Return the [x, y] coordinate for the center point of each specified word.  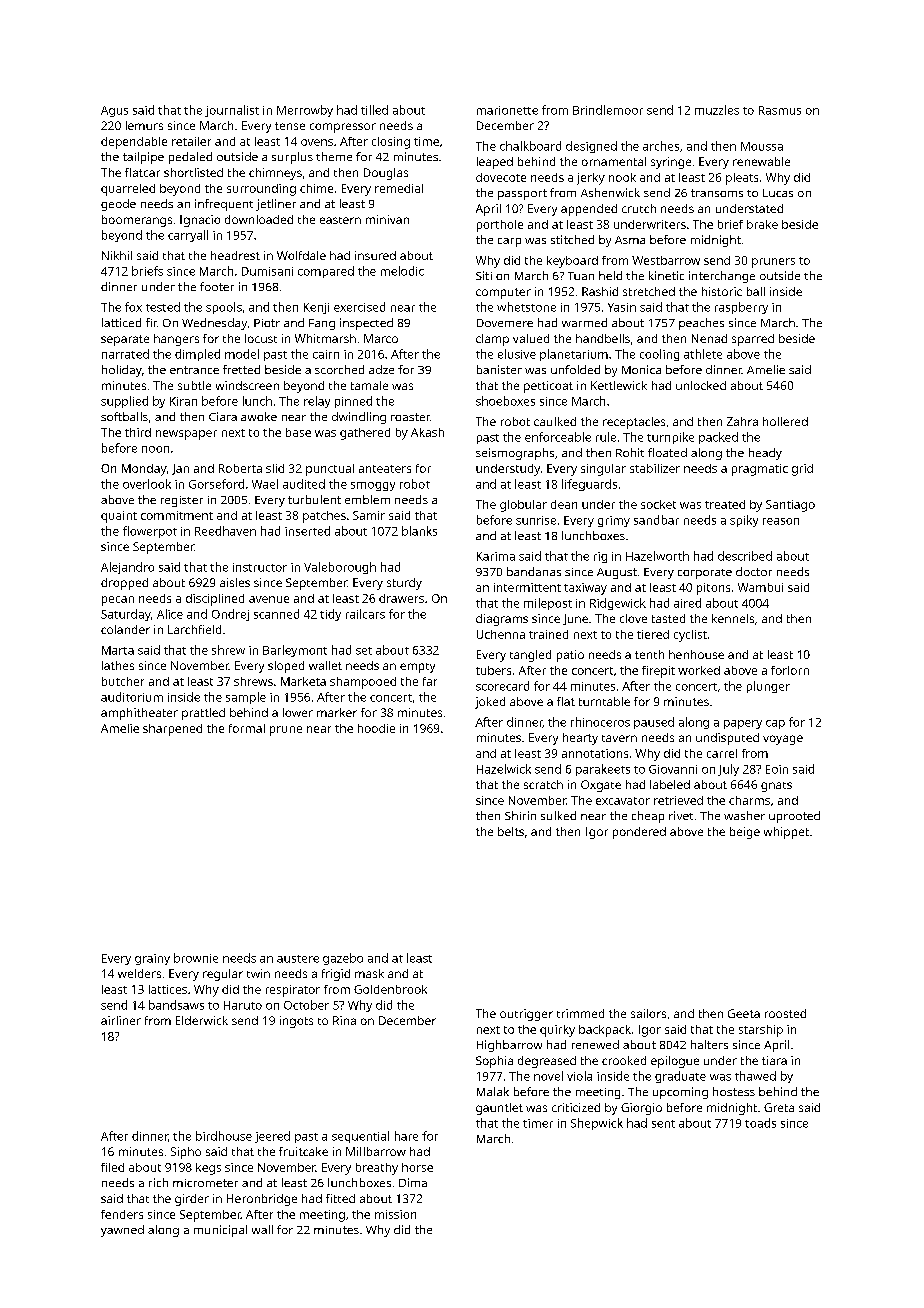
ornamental [614, 161]
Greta [779, 1107]
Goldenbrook [390, 989]
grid [802, 470]
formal [247, 728]
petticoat [548, 387]
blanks [419, 531]
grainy [152, 959]
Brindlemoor [608, 110]
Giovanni [673, 769]
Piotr [267, 323]
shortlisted [193, 172]
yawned [122, 1231]
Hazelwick [504, 769]
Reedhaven [225, 531]
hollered [785, 421]
